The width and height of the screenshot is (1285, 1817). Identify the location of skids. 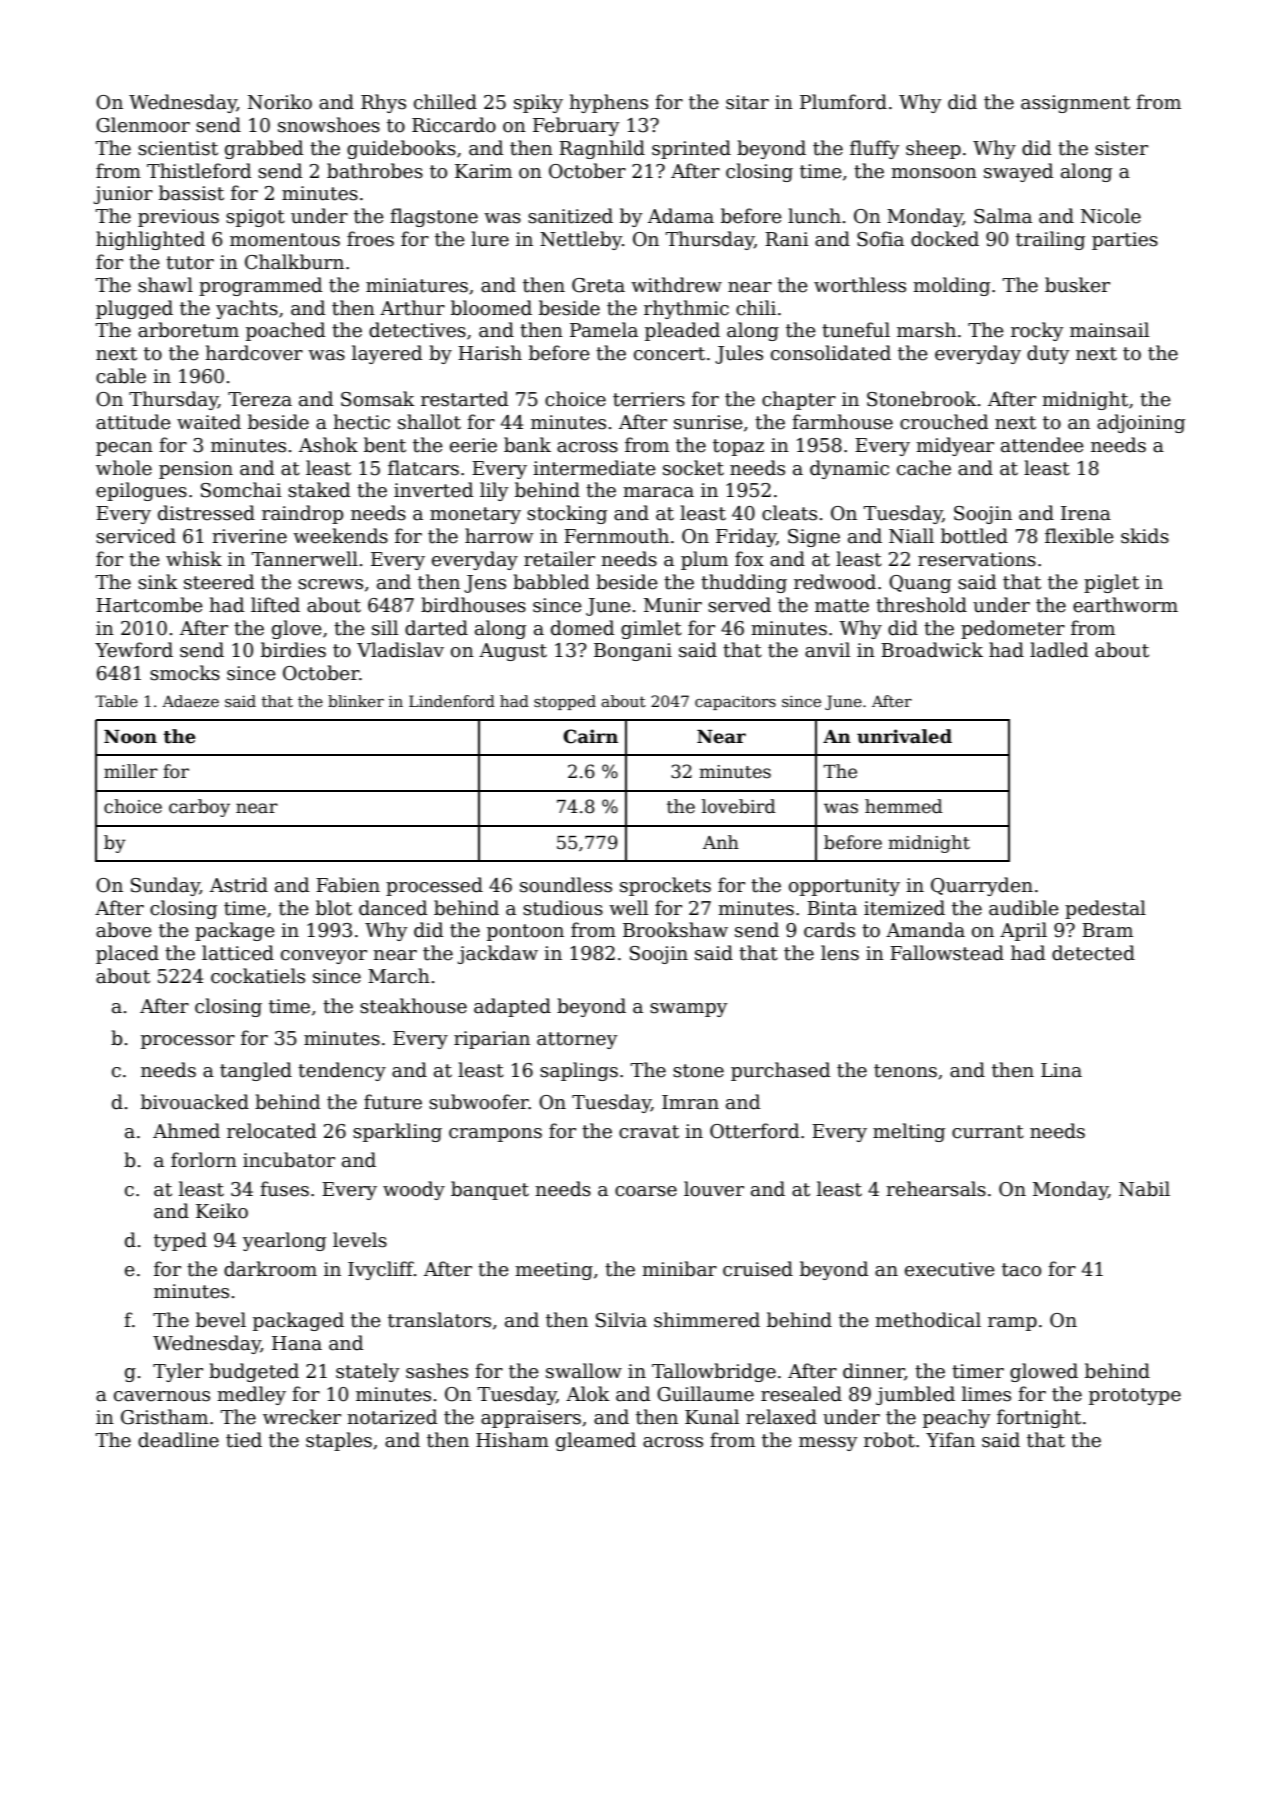
(1145, 536).
